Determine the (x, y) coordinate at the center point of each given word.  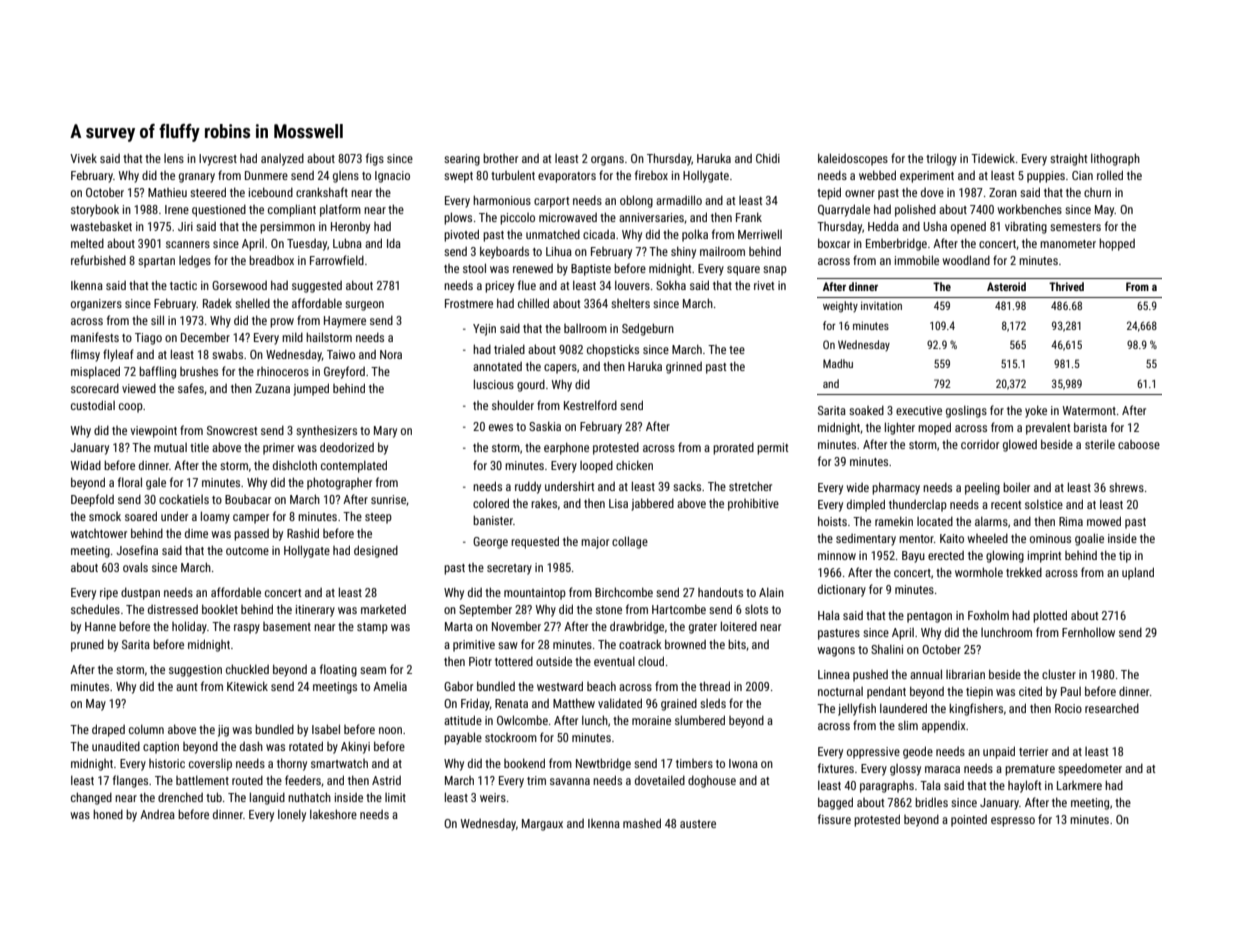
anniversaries (651, 217)
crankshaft (322, 192)
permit (772, 449)
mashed (642, 823)
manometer (1068, 244)
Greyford (344, 372)
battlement (202, 780)
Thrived (1066, 286)
